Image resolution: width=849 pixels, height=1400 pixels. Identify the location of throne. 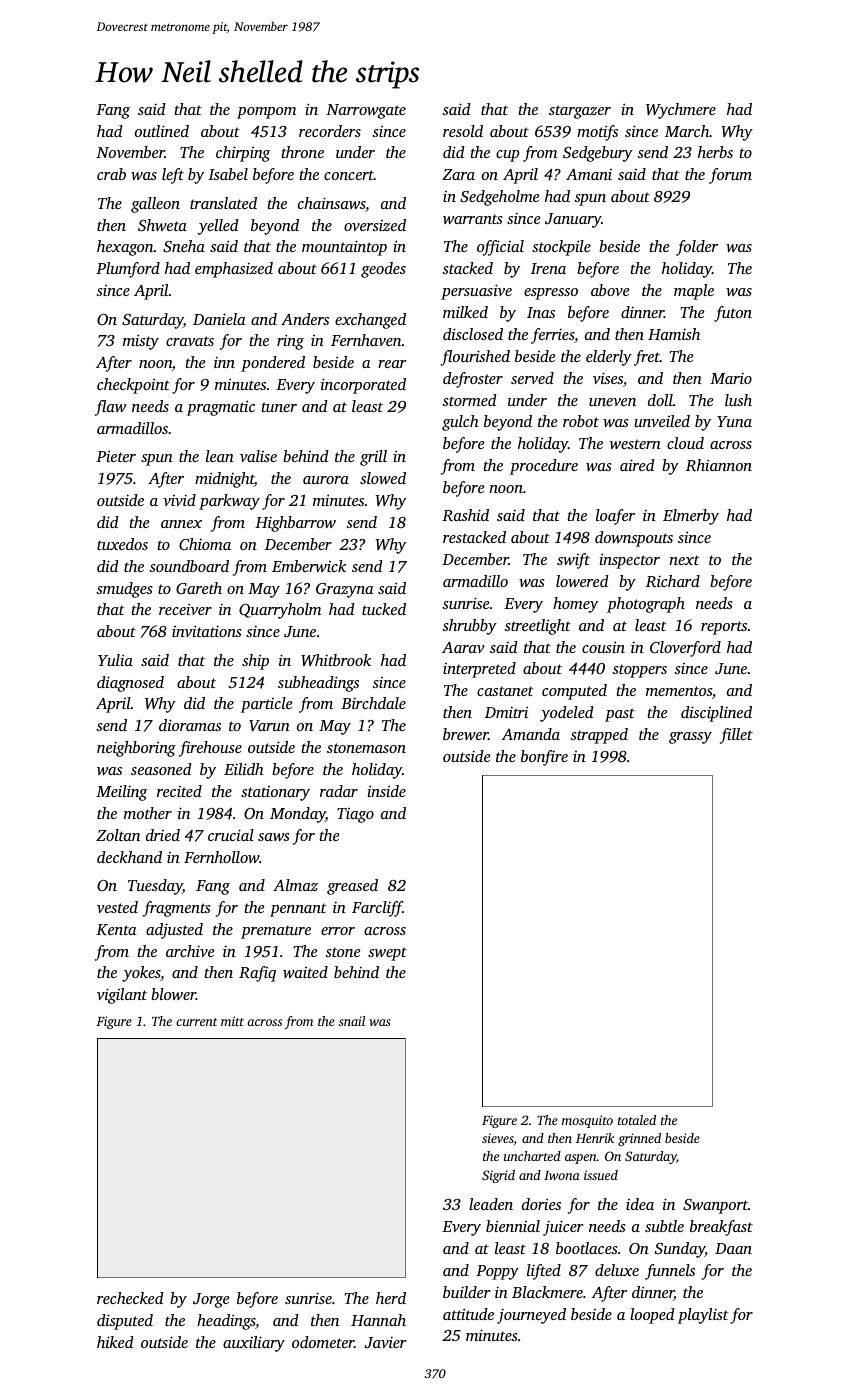
(302, 152).
